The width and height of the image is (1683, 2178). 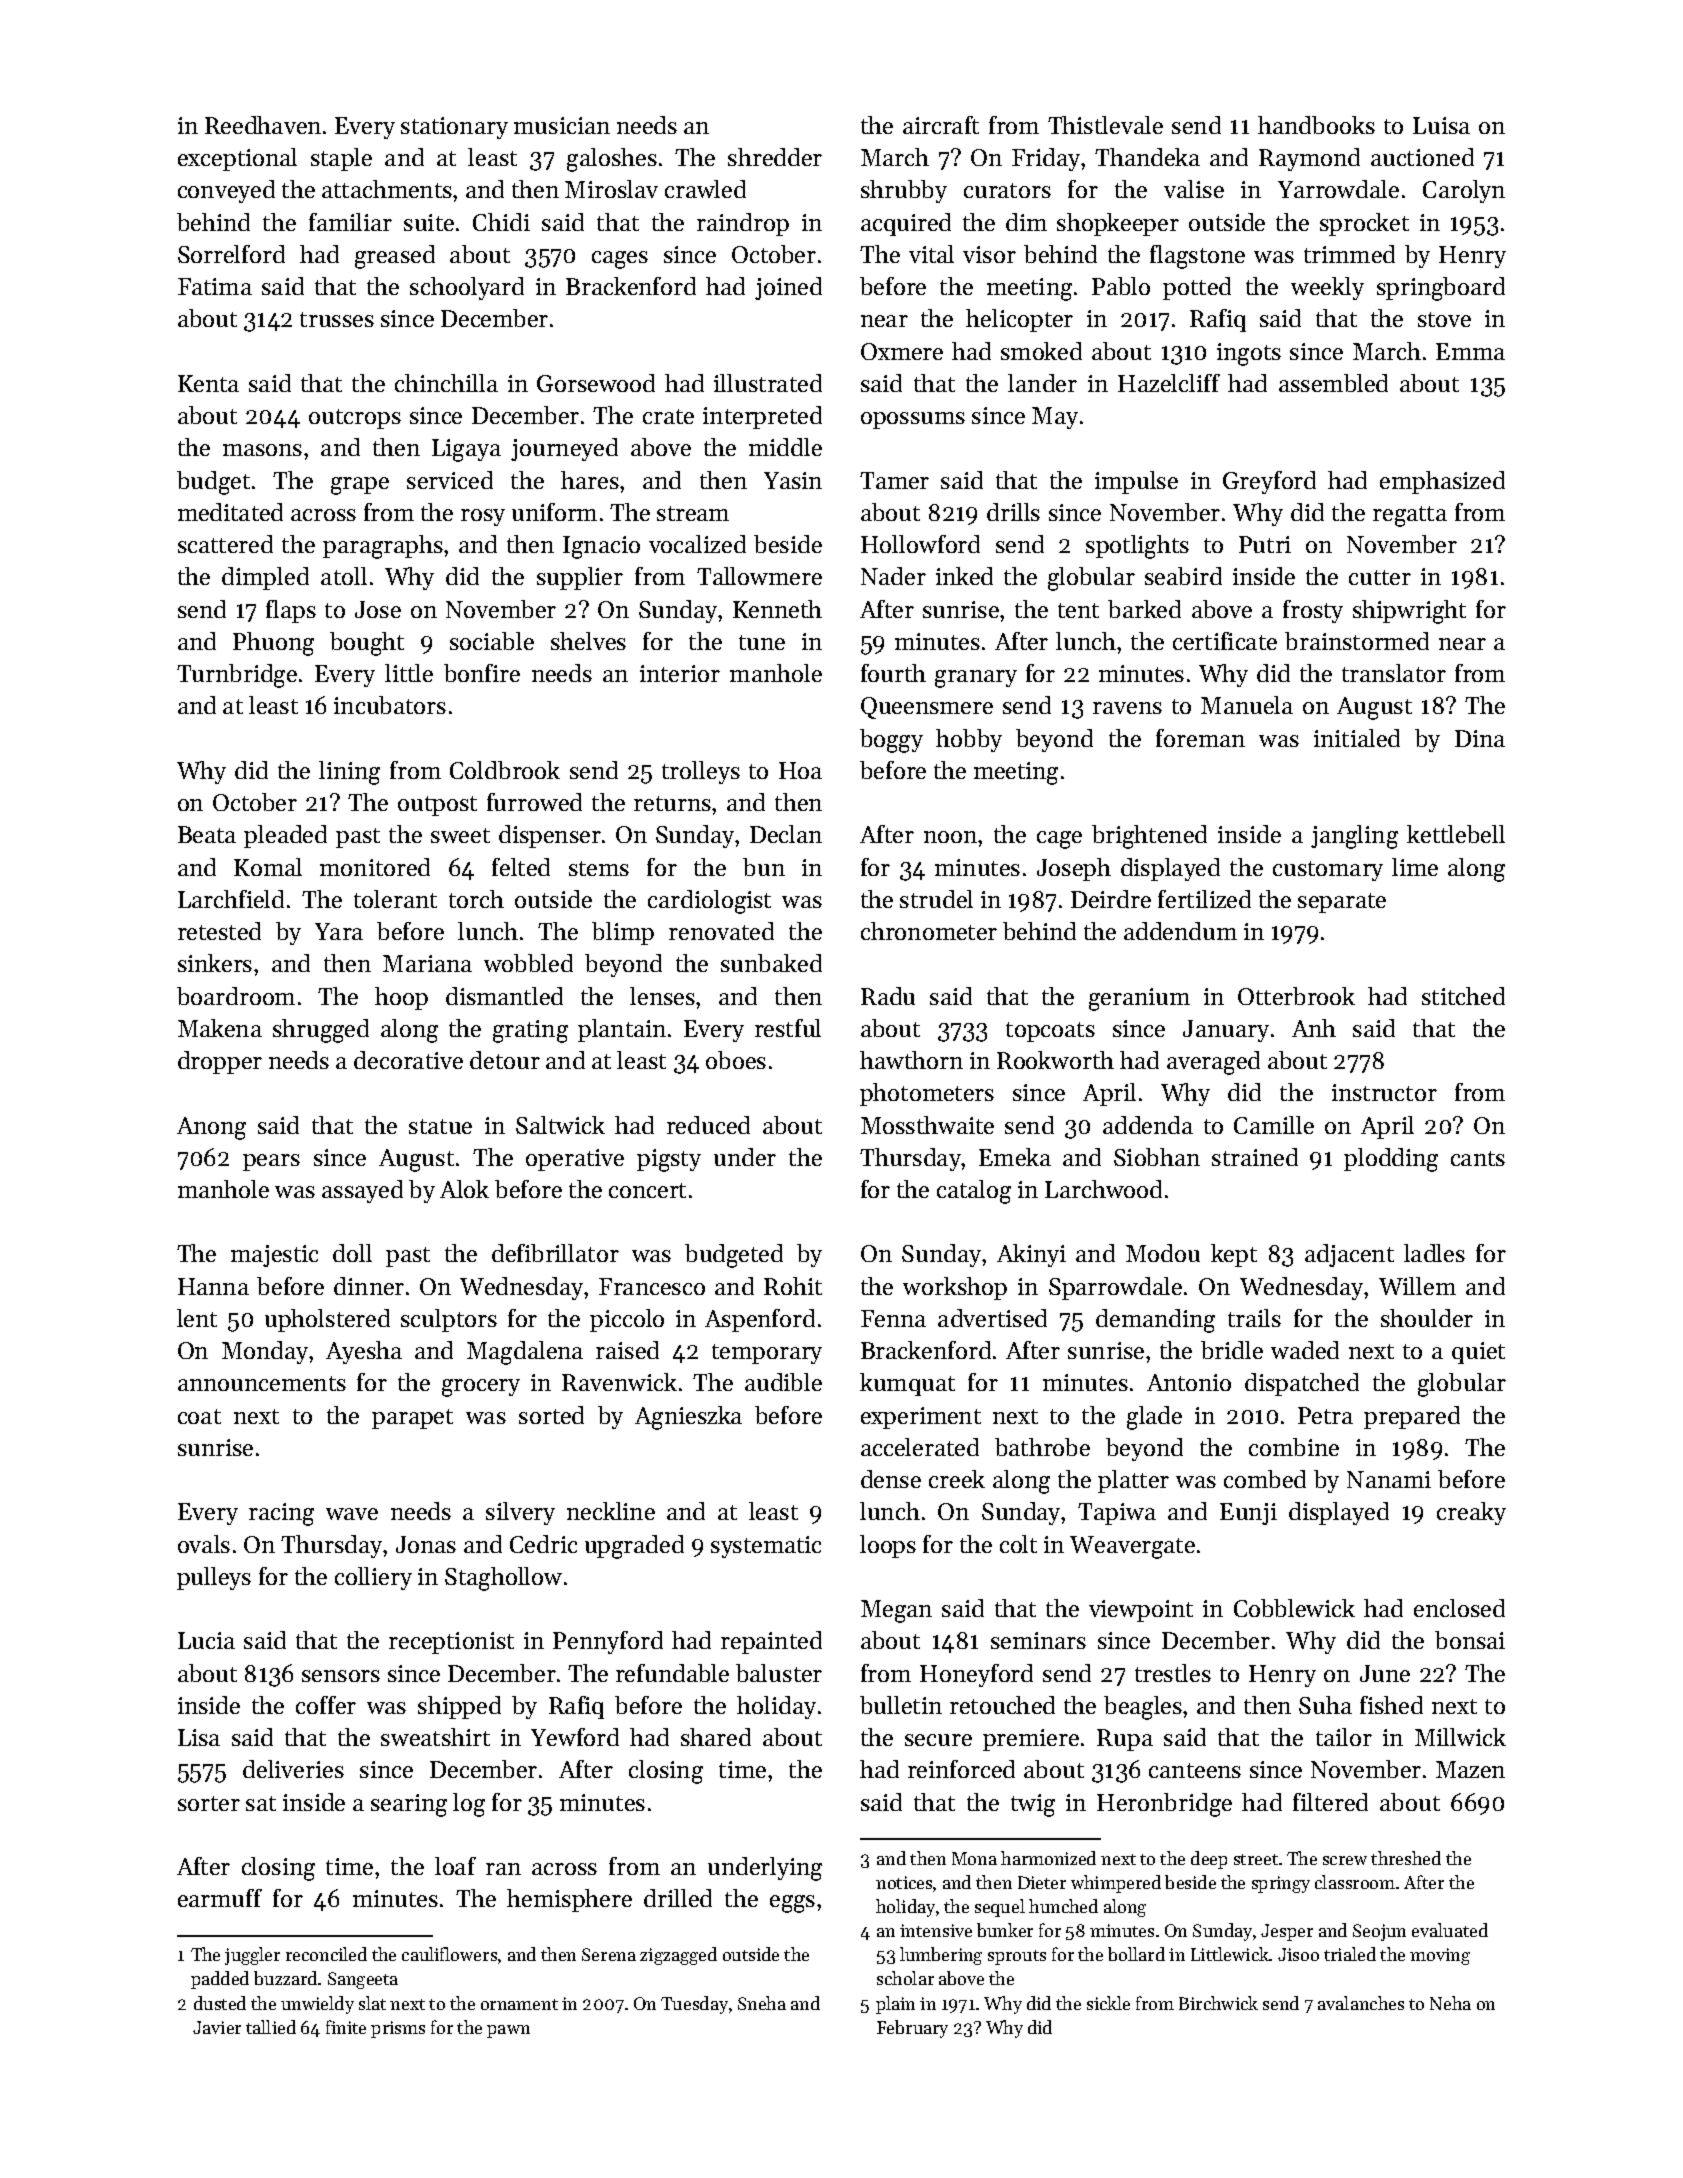 What do you see at coordinates (215, 286) in the image?
I see `Fatima` at bounding box center [215, 286].
